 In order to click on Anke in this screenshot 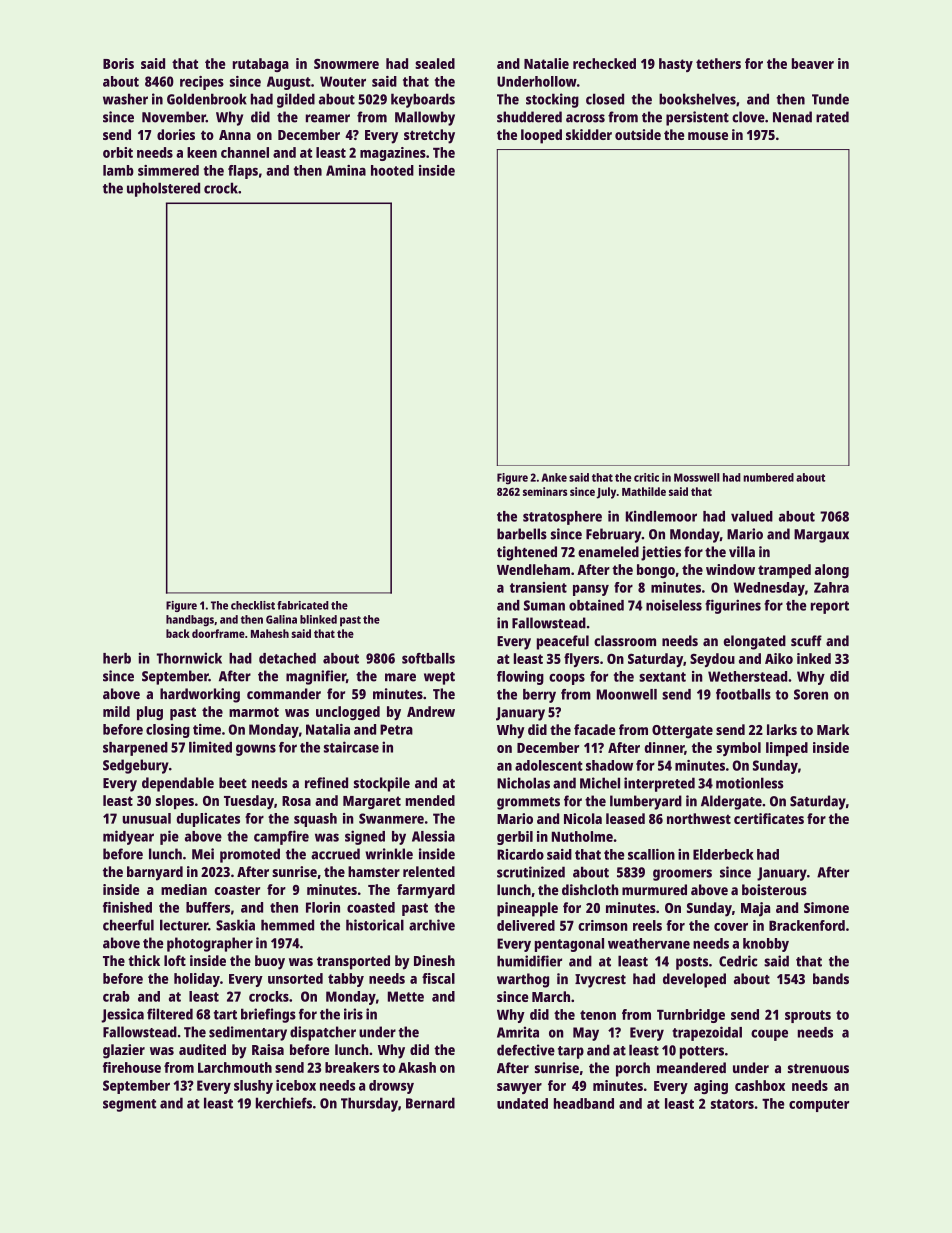, I will do `click(554, 477)`.
